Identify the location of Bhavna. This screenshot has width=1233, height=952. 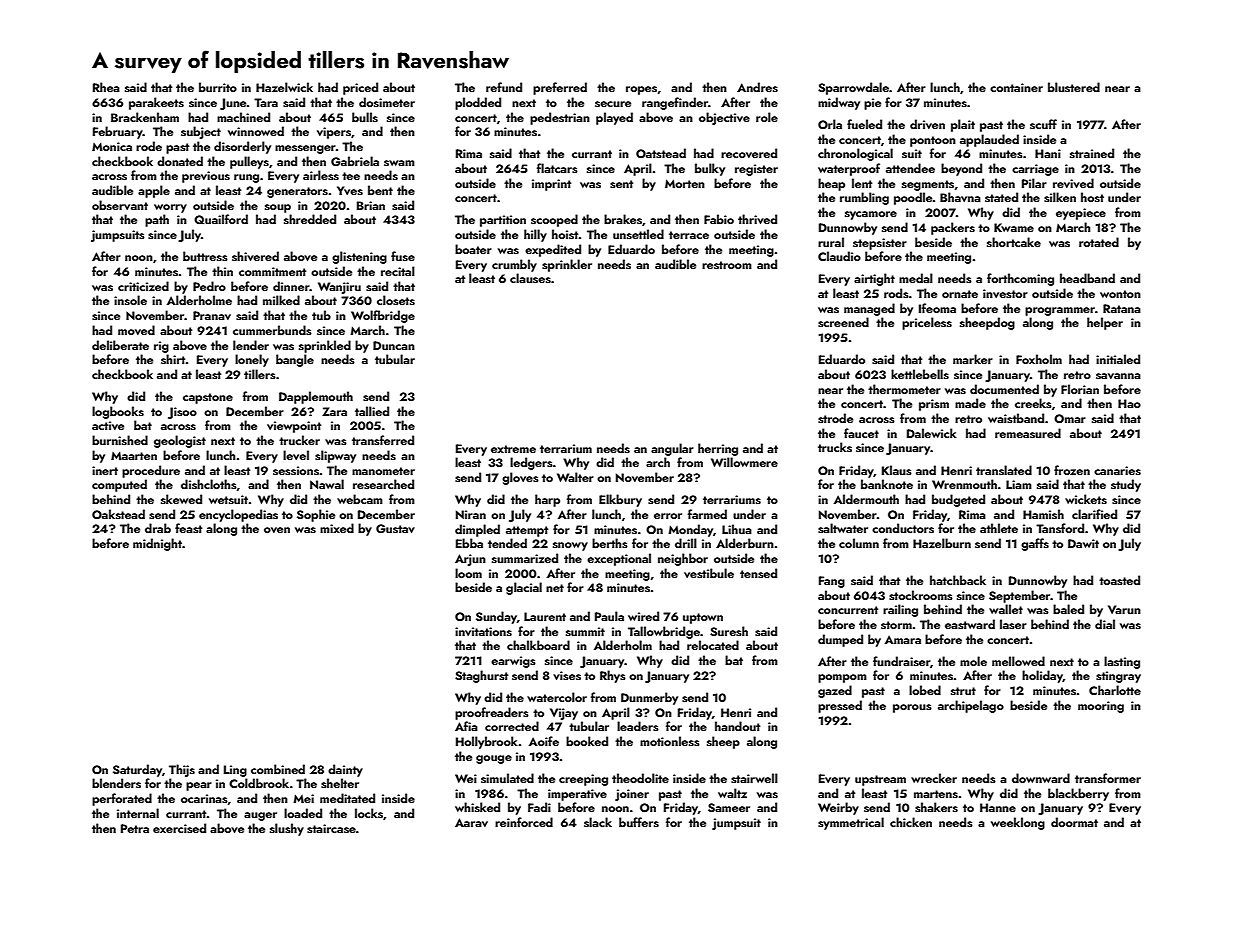
(960, 197).
